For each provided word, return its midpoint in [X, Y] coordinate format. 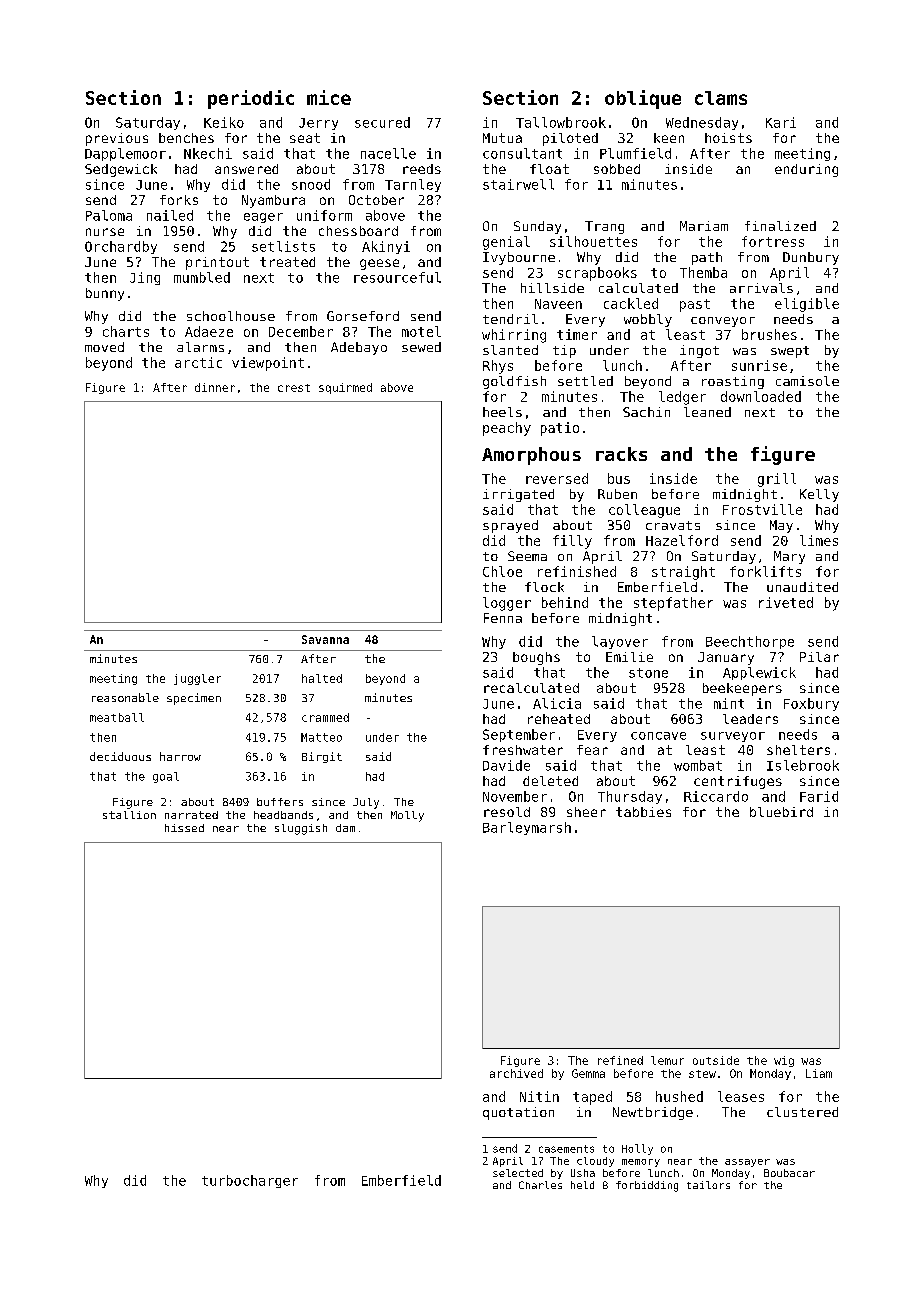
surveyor [733, 737]
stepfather [673, 604]
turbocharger [250, 1181]
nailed [170, 215]
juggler [197, 679]
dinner [215, 387]
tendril [510, 319]
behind [565, 602]
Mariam [704, 226]
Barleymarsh [527, 828]
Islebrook [803, 765]
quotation [518, 1113]
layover [620, 642]
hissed [184, 828]
